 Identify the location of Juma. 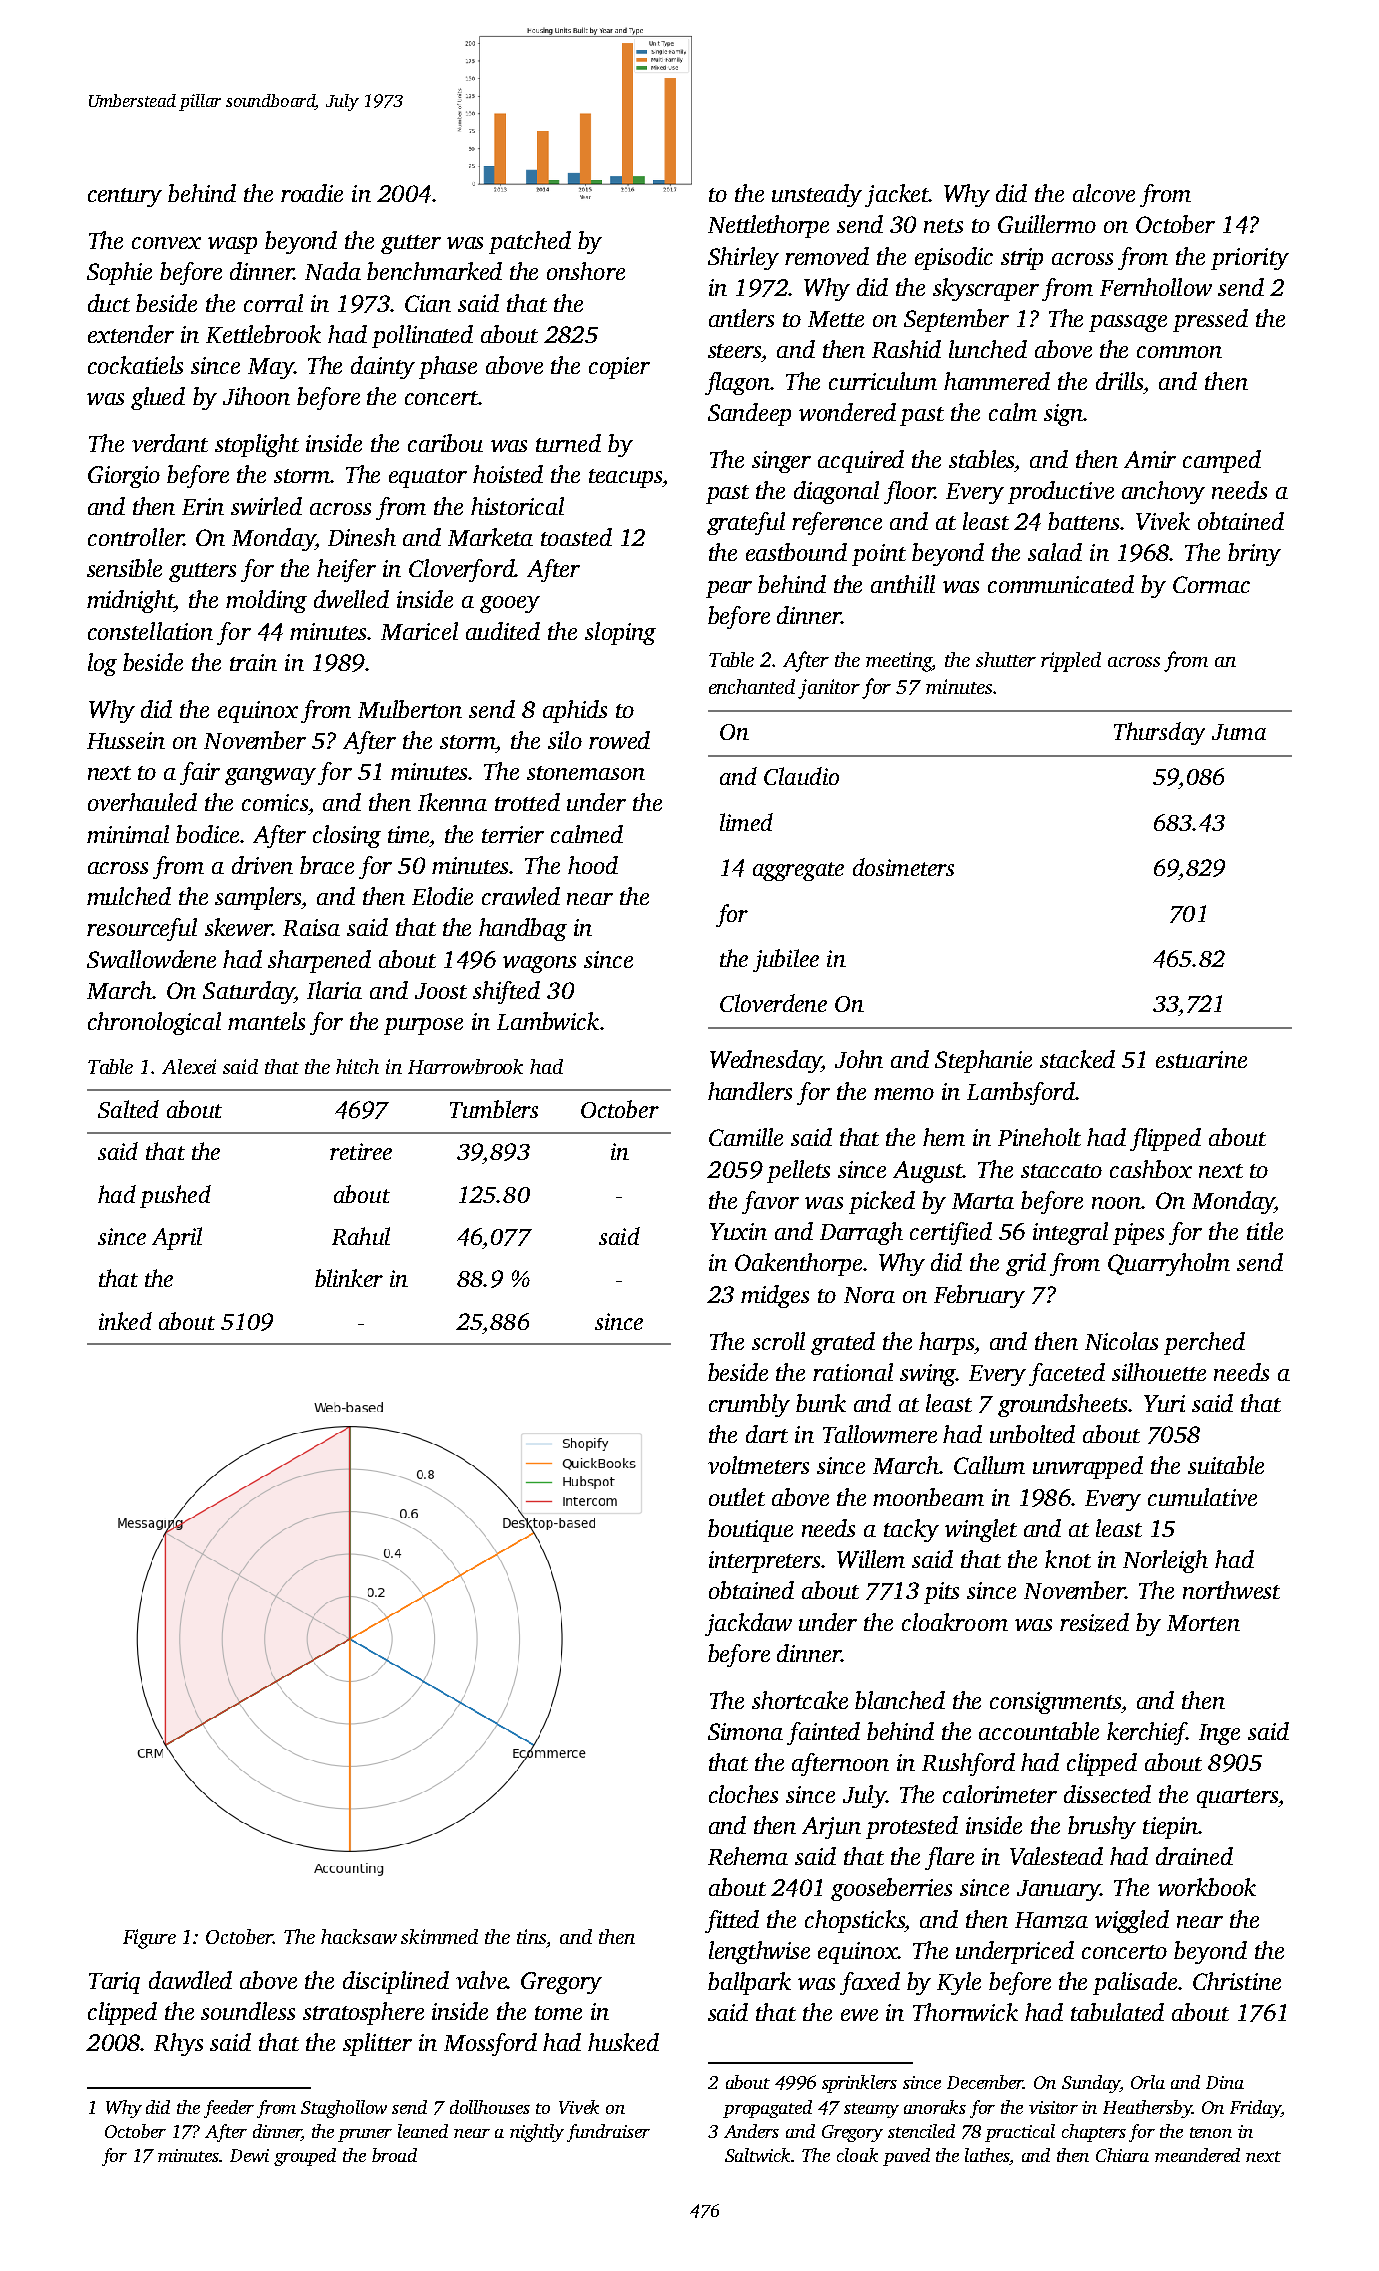
(1239, 732).
